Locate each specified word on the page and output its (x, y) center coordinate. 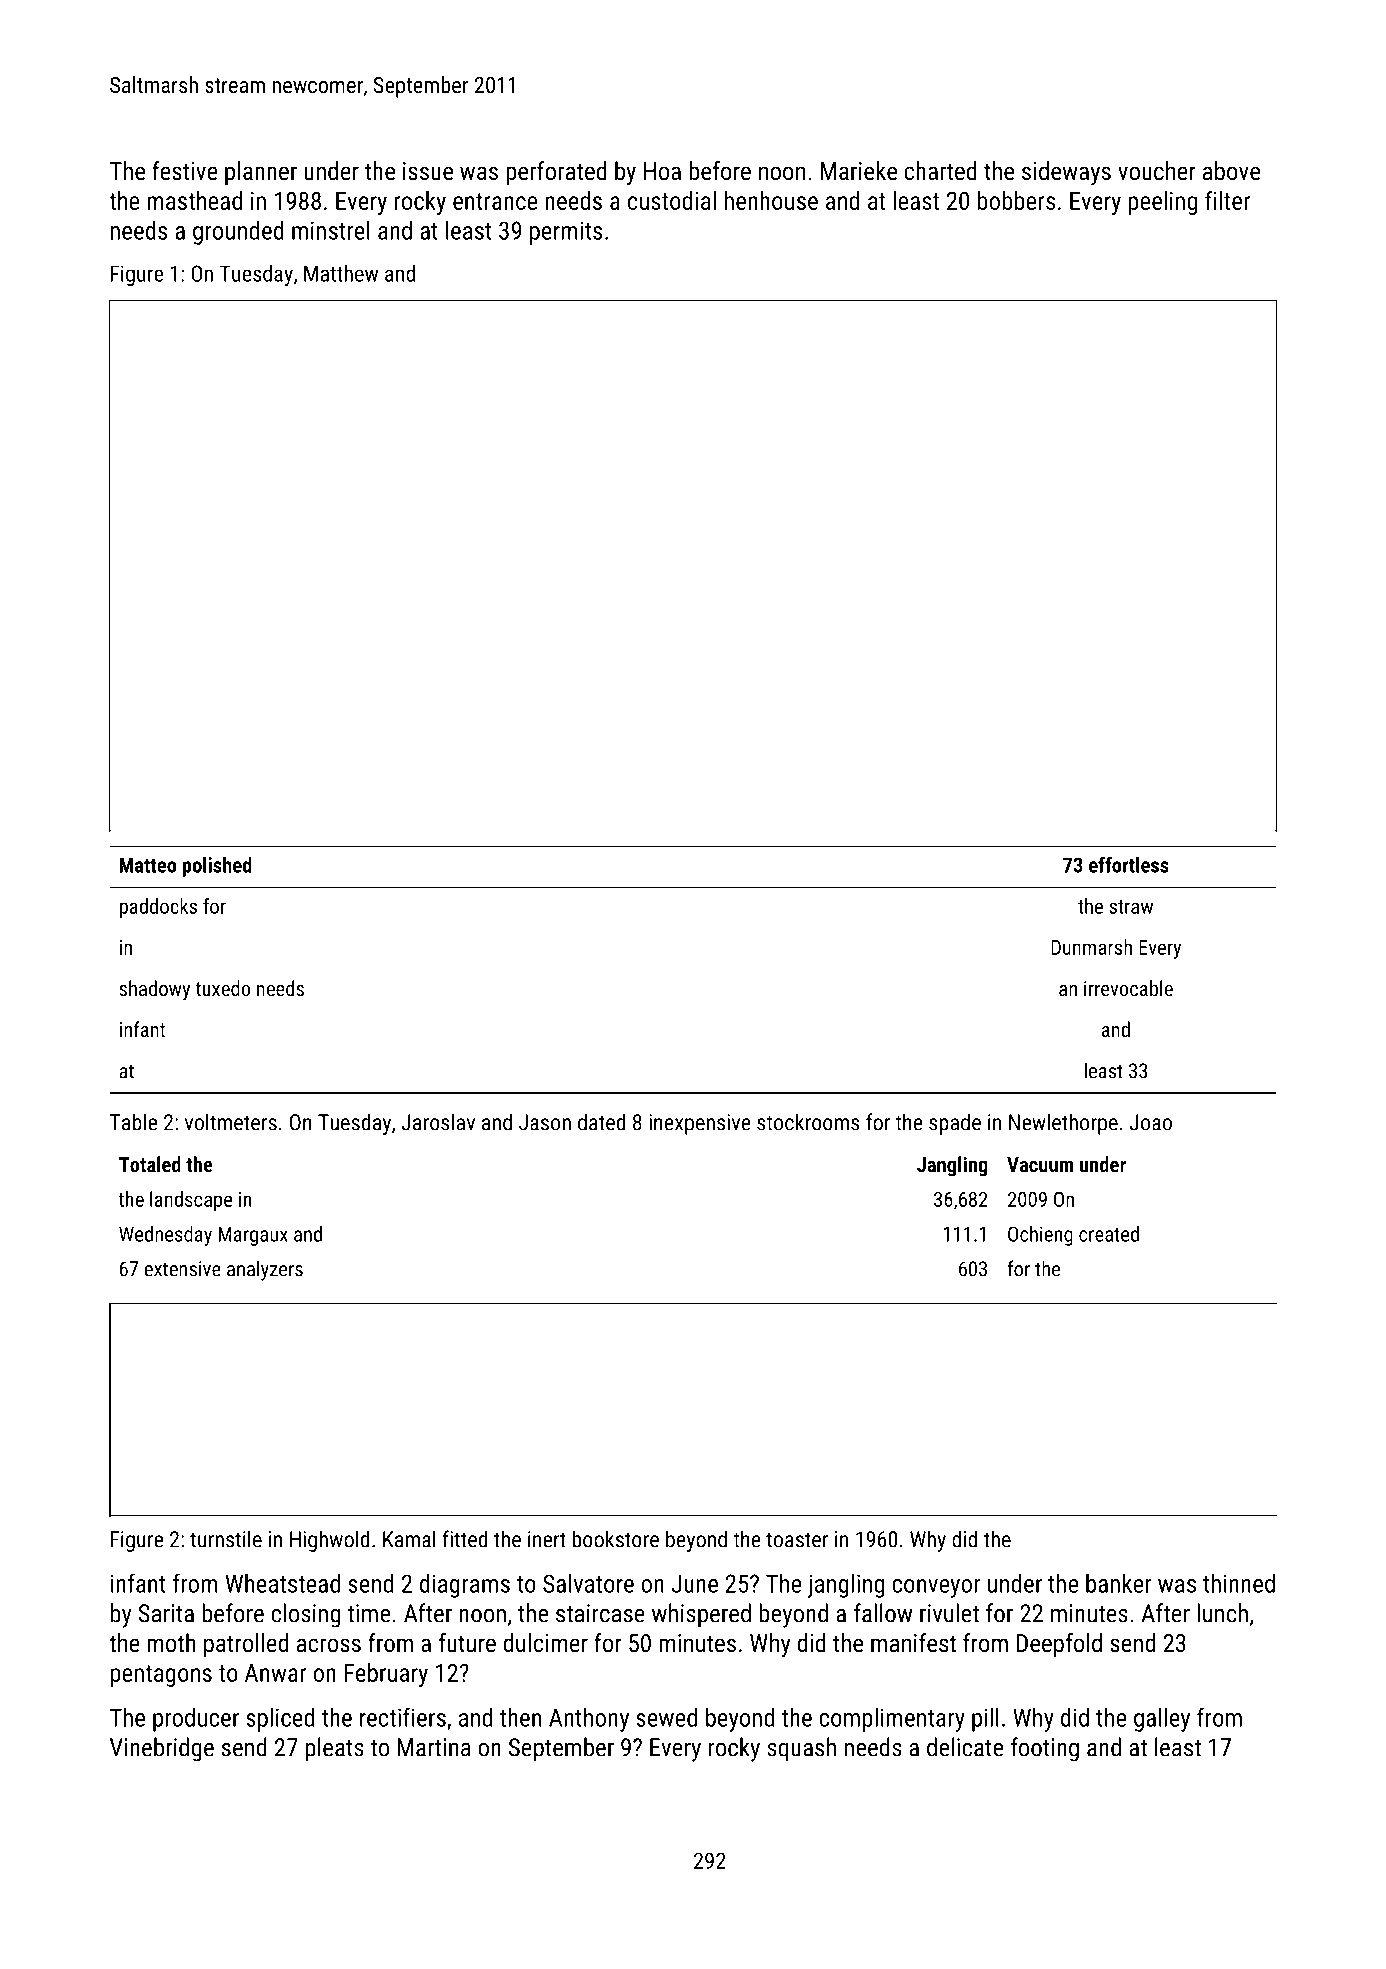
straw (1131, 907)
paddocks (158, 908)
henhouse (771, 200)
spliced (280, 1719)
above (1231, 170)
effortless (1129, 864)
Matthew (341, 273)
